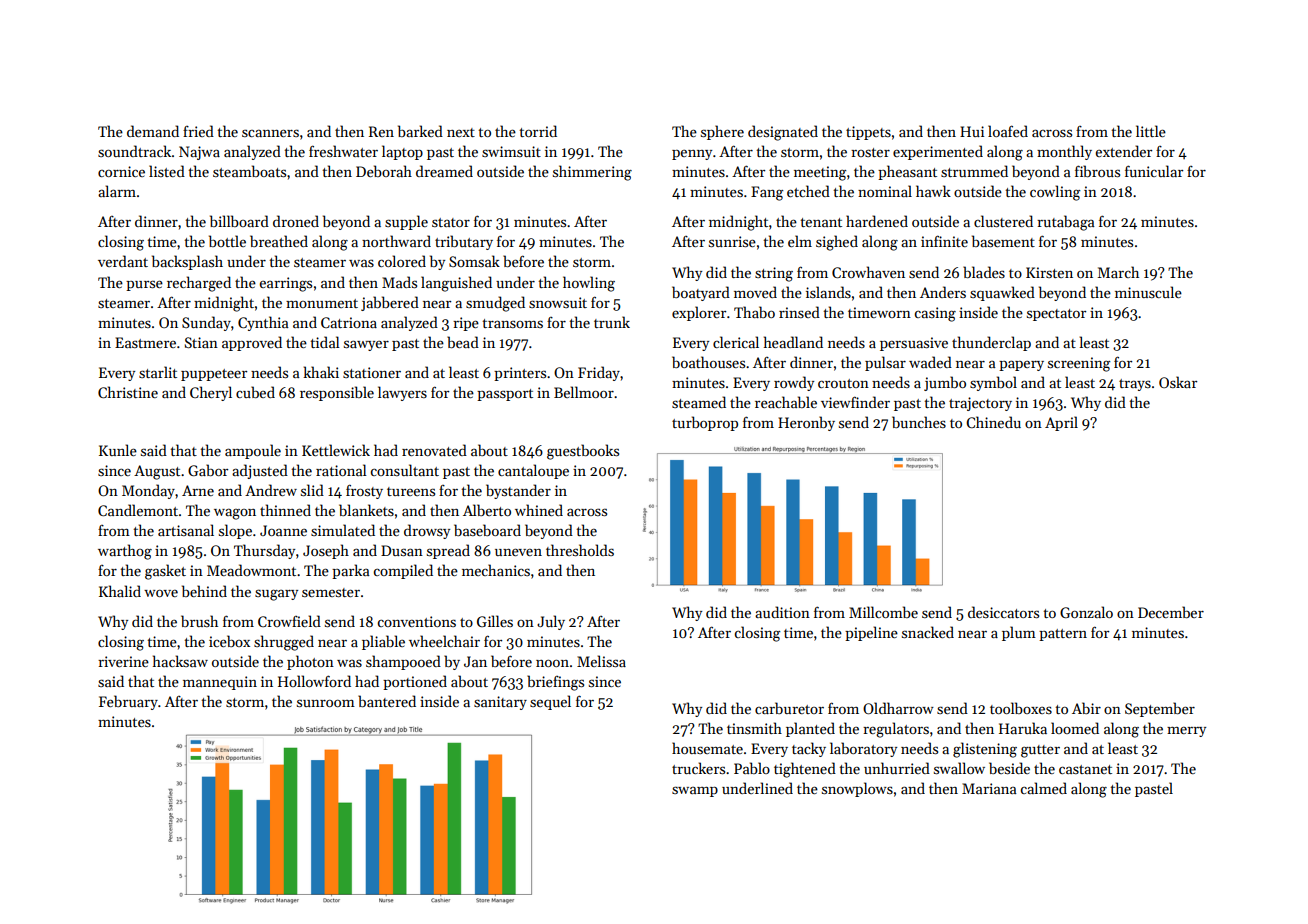  Describe the element at coordinates (276, 595) in the document. I see `sugary` at that location.
